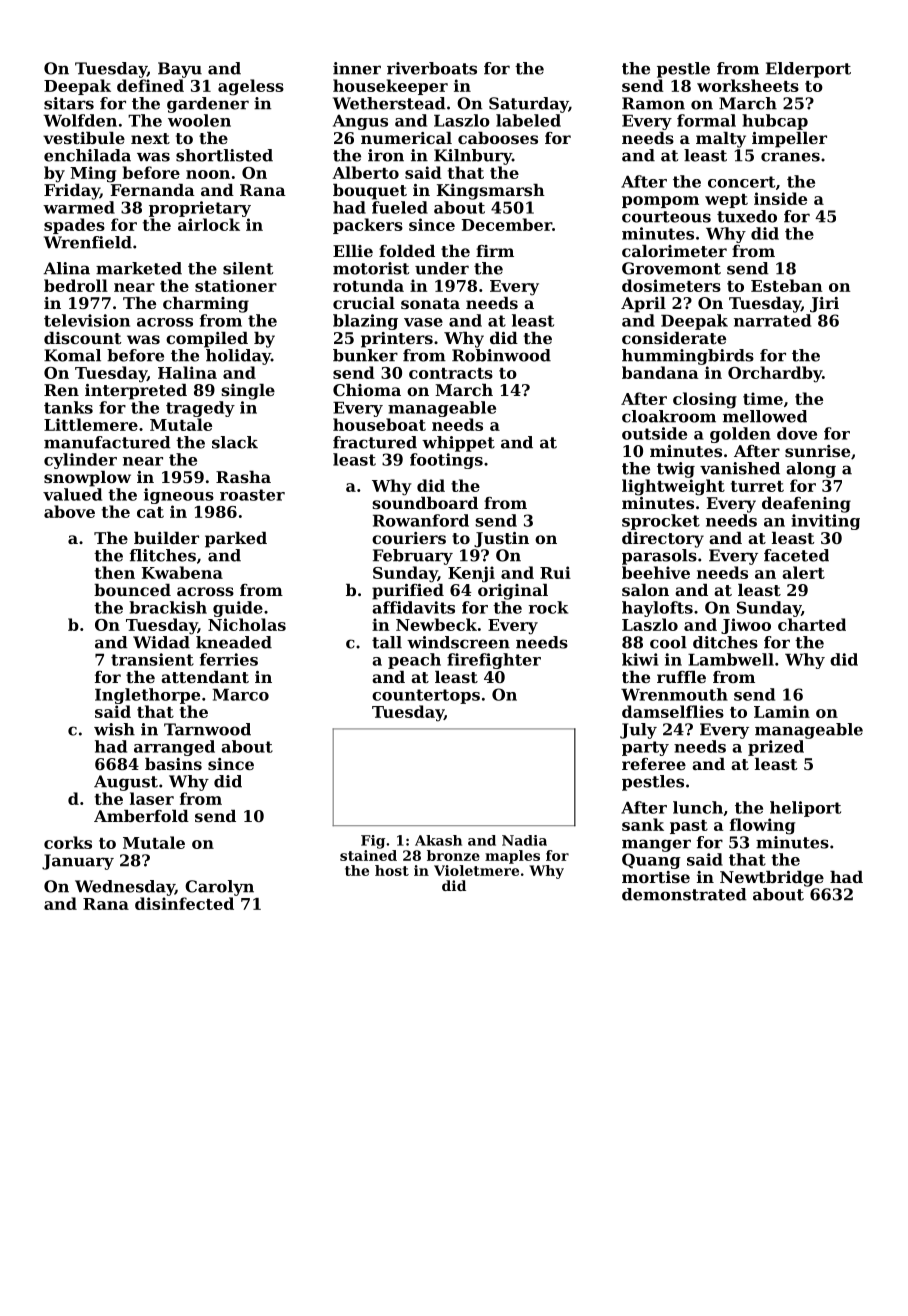  Describe the element at coordinates (501, 355) in the screenshot. I see `Robinwood` at that location.
